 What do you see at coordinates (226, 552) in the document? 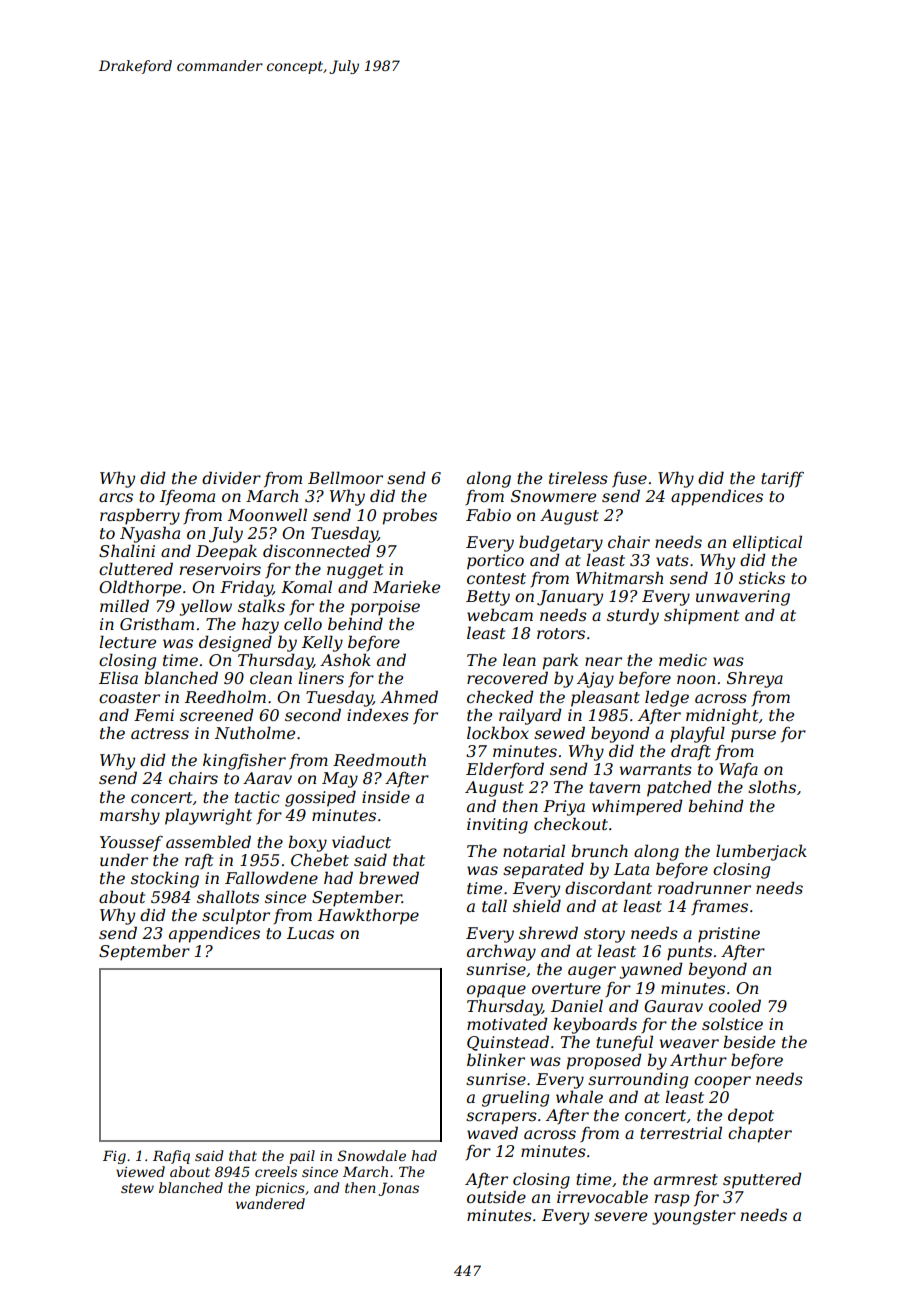
I see `Deepak` at bounding box center [226, 552].
